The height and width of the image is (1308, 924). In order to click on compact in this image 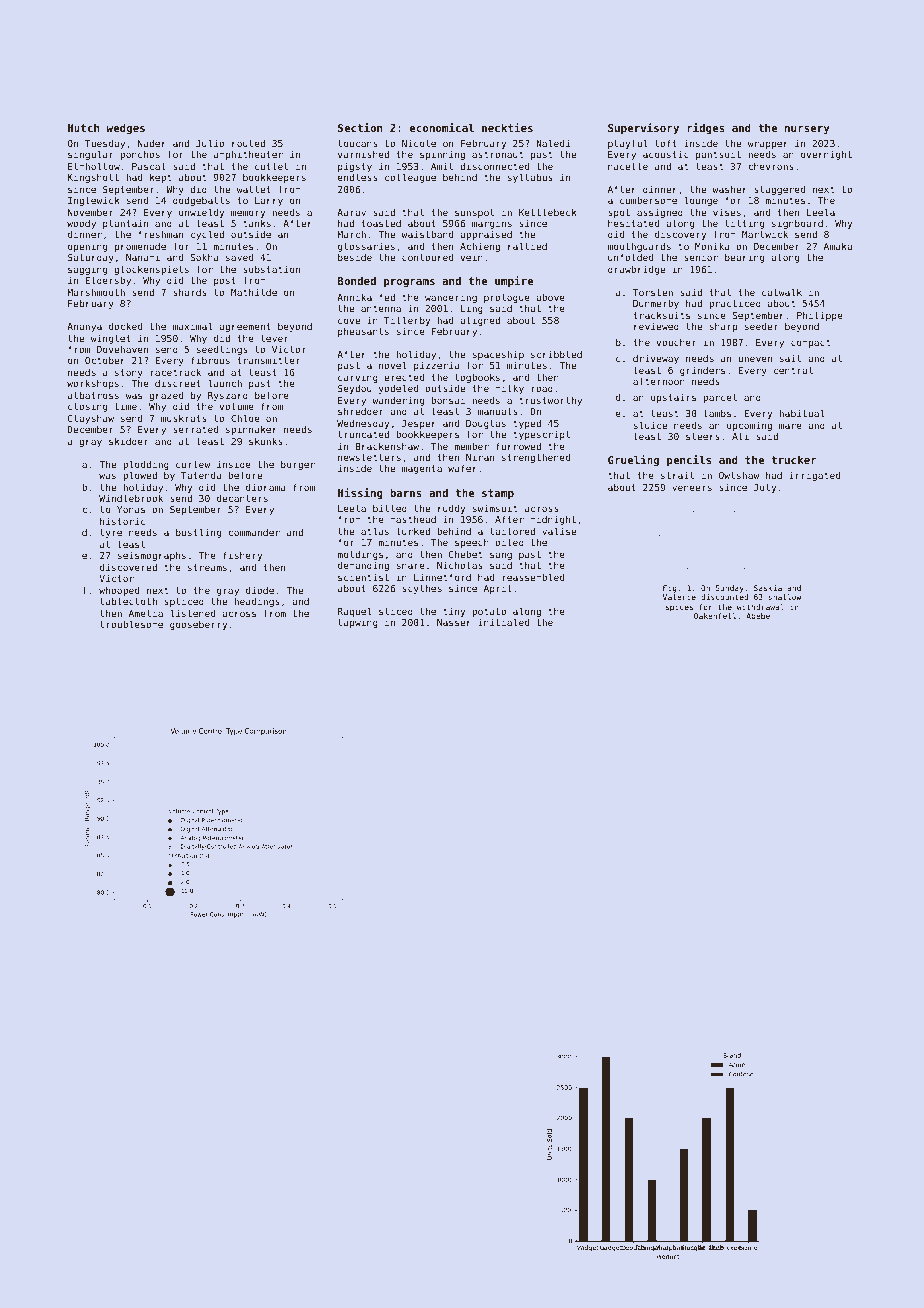, I will do `click(811, 343)`.
